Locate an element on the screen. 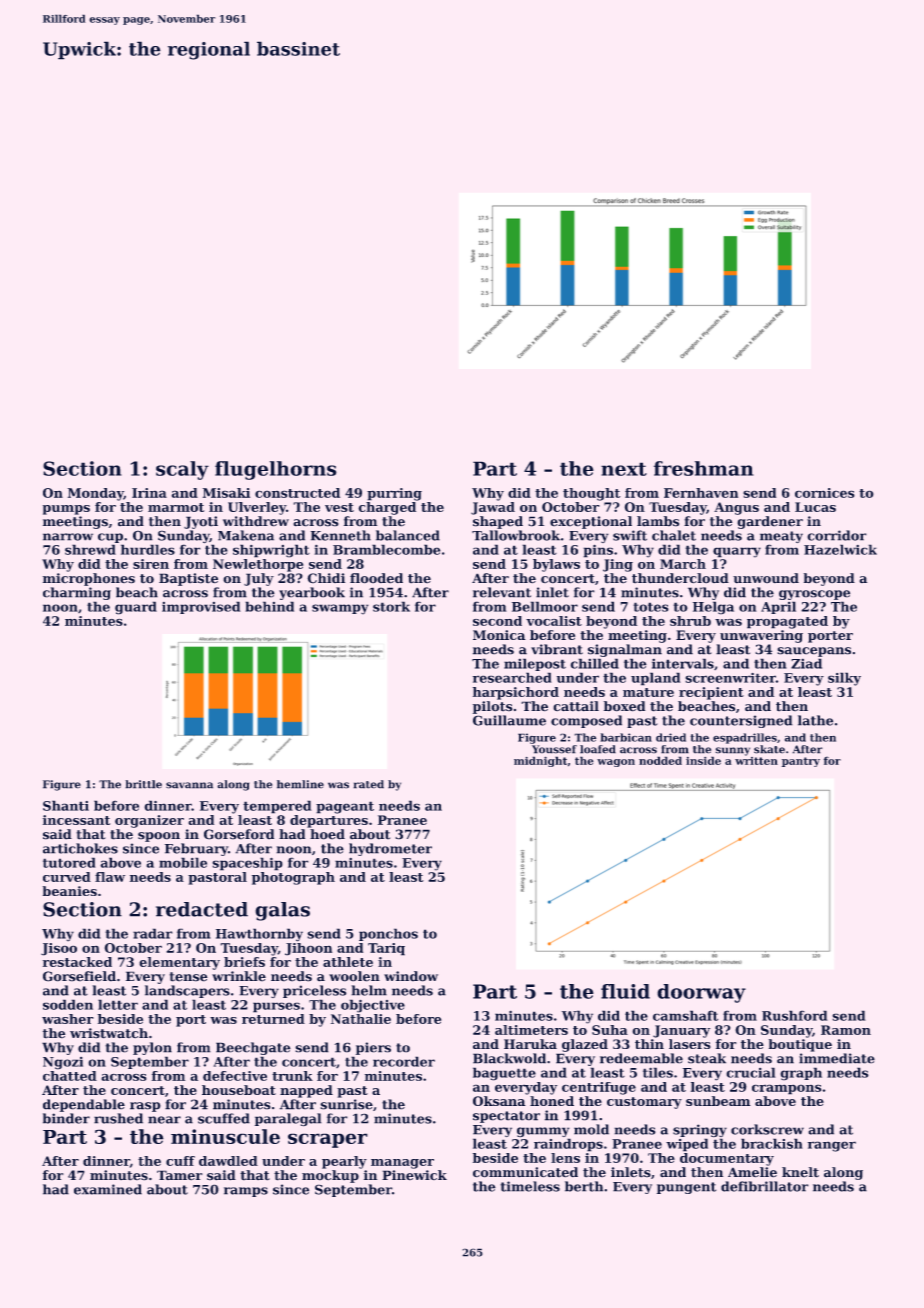 The image size is (924, 1308). purring is located at coordinates (394, 494).
